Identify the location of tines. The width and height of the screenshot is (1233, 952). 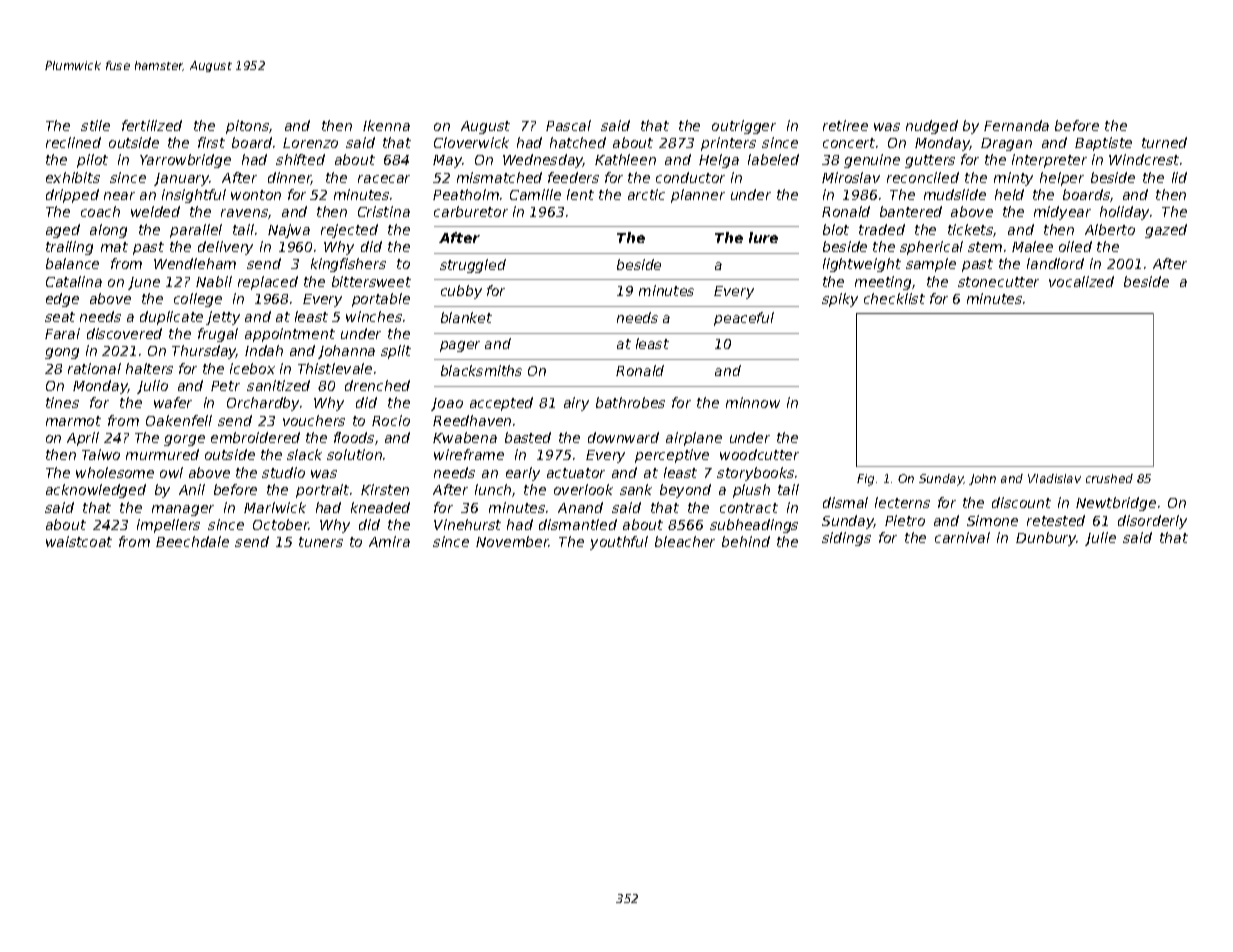
(62, 402).
